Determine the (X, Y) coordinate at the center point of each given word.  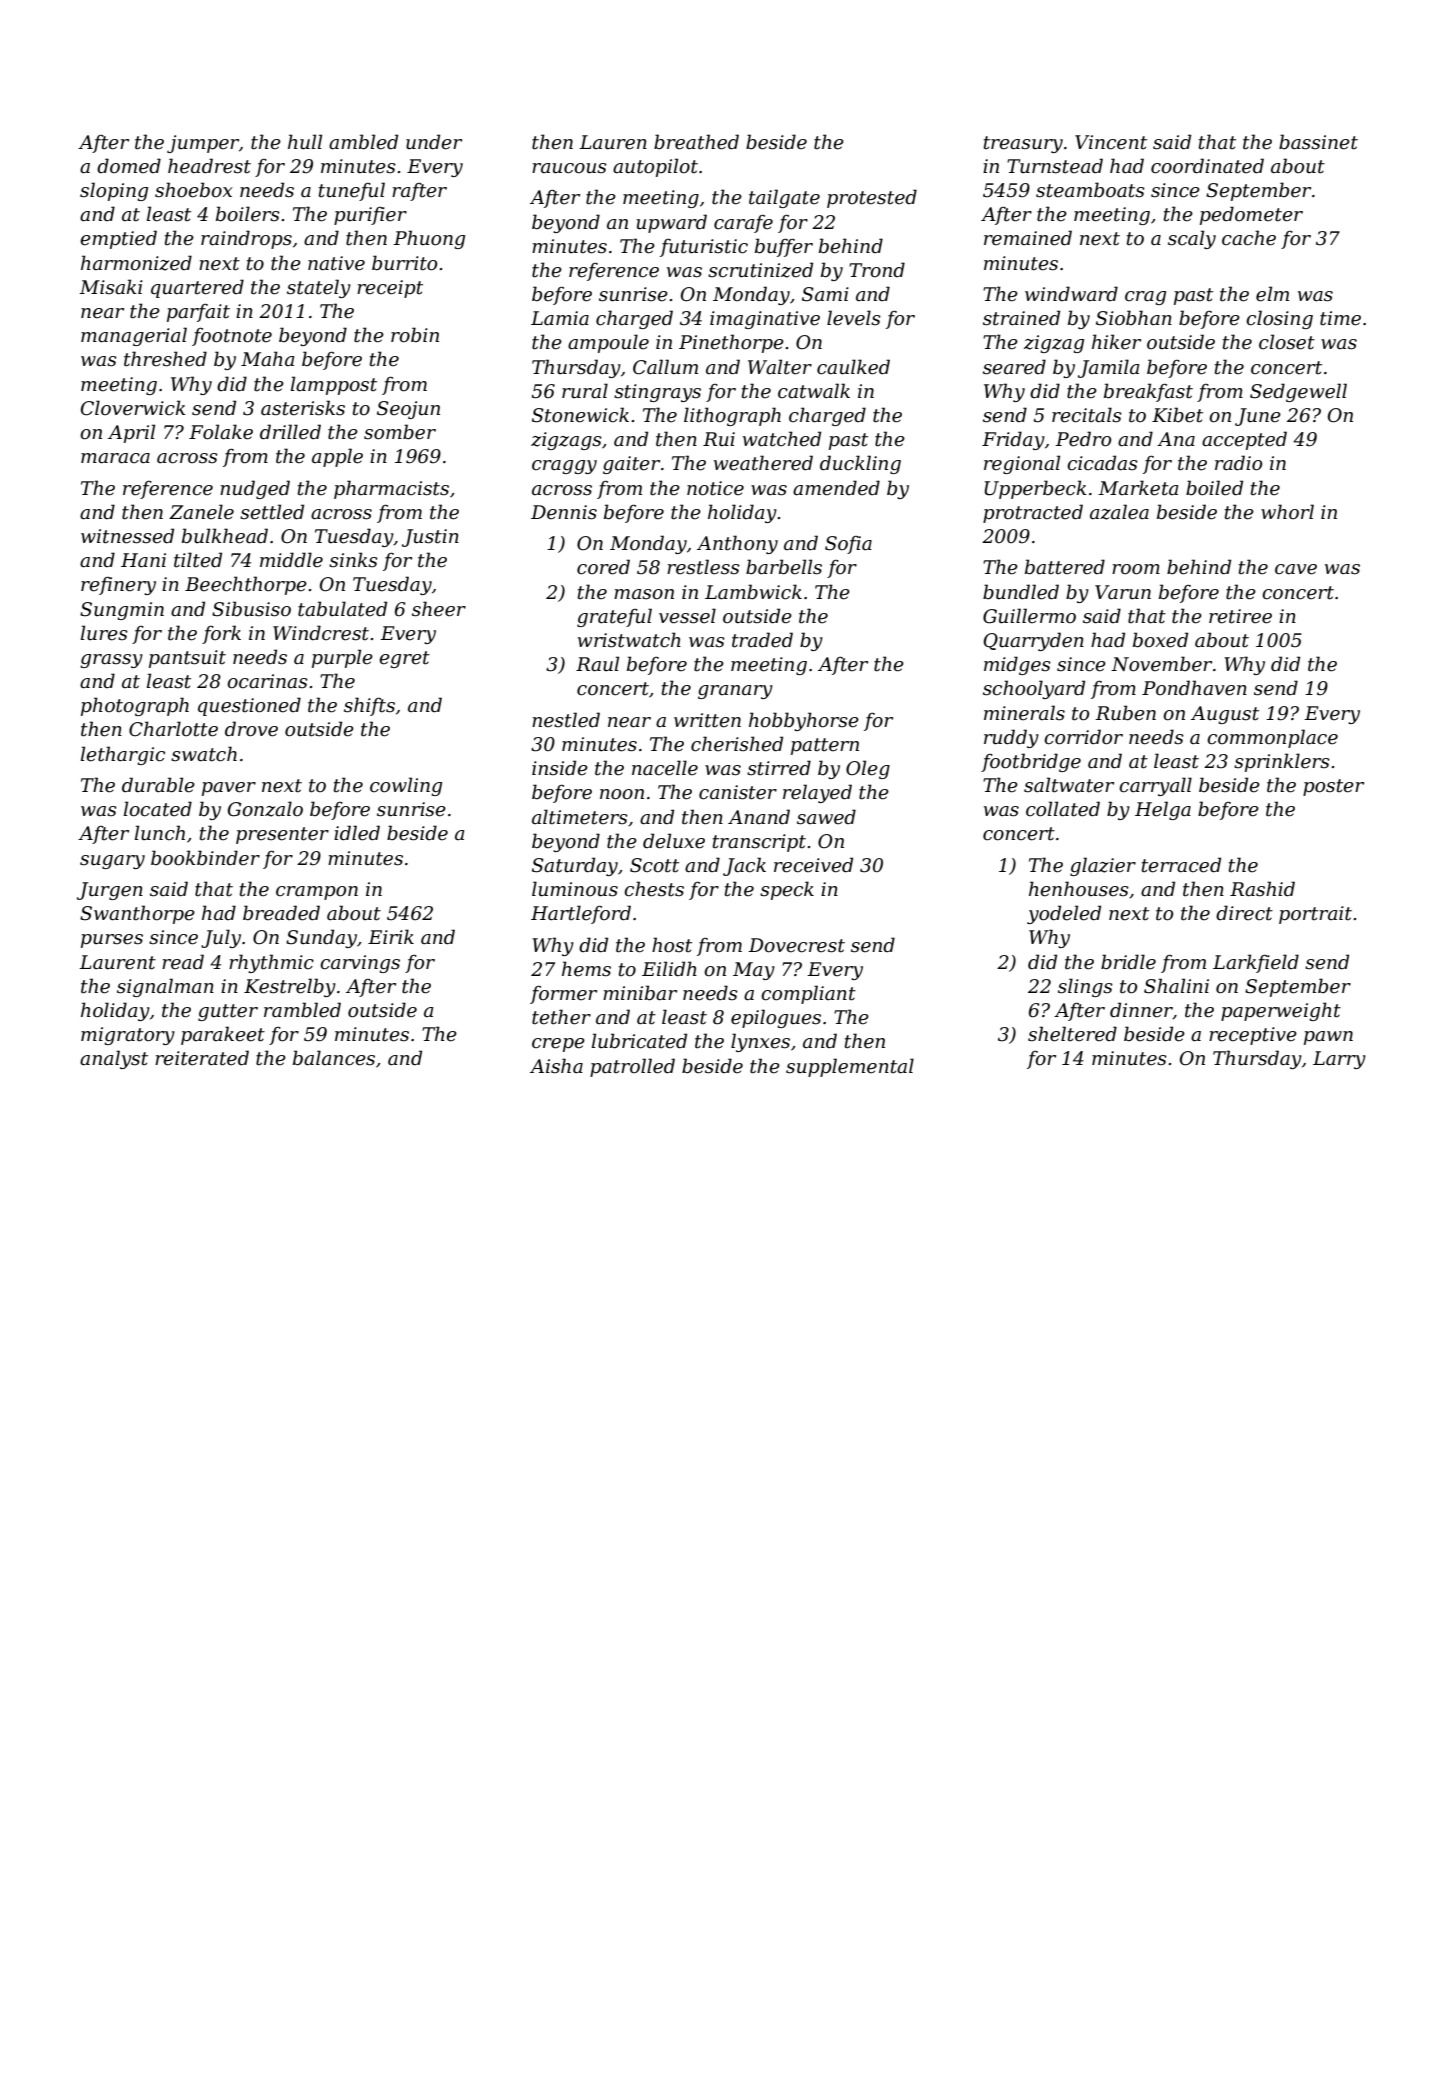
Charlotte (173, 729)
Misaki (111, 287)
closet (1287, 342)
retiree (1240, 616)
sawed (826, 817)
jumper (203, 144)
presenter (282, 835)
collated (1063, 809)
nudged (255, 489)
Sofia (848, 545)
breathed (696, 142)
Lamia (560, 318)
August (1225, 715)
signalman (165, 987)
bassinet (1318, 142)
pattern (825, 746)
